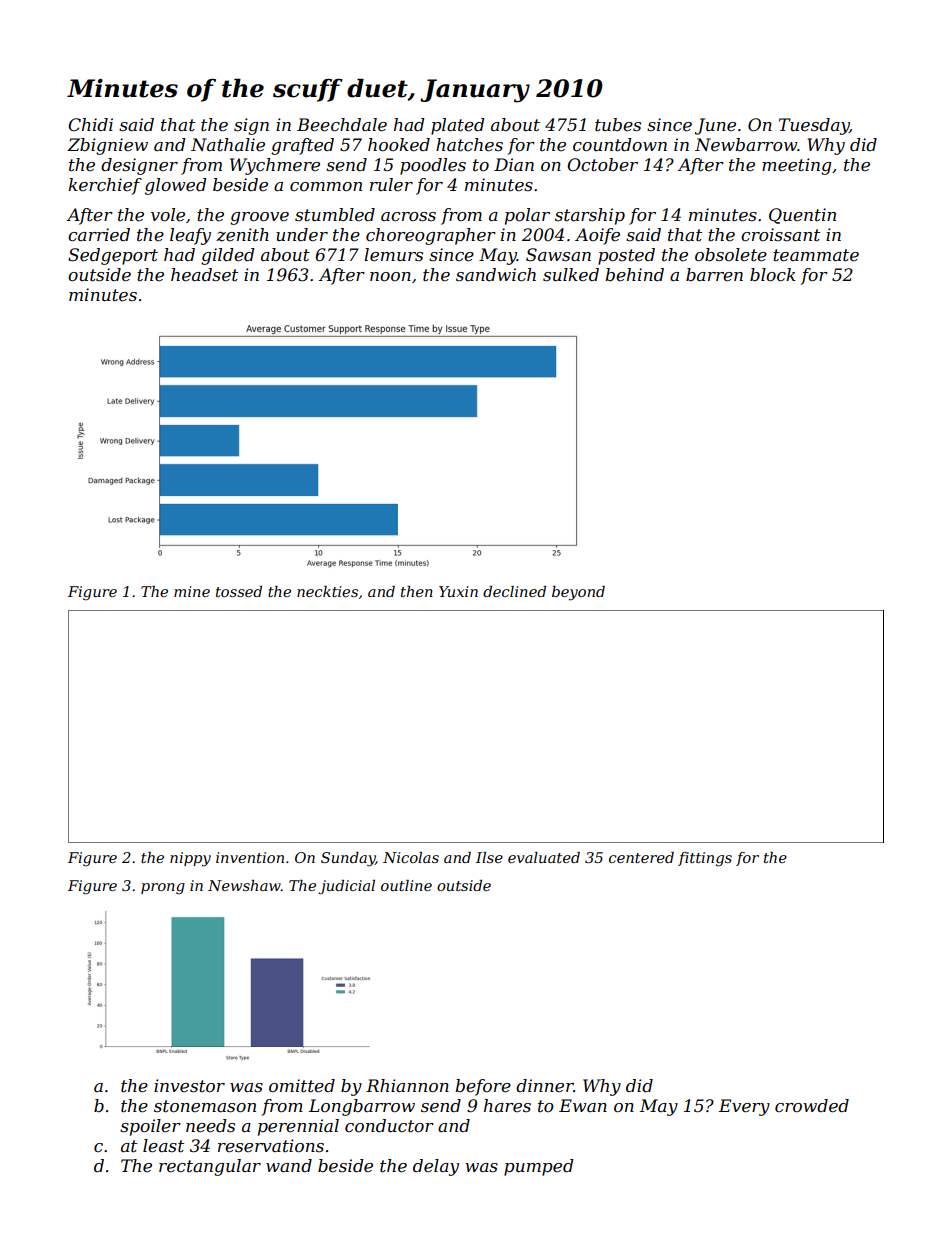 Image resolution: width=952 pixels, height=1233 pixels. I want to click on spoiler, so click(150, 1127).
